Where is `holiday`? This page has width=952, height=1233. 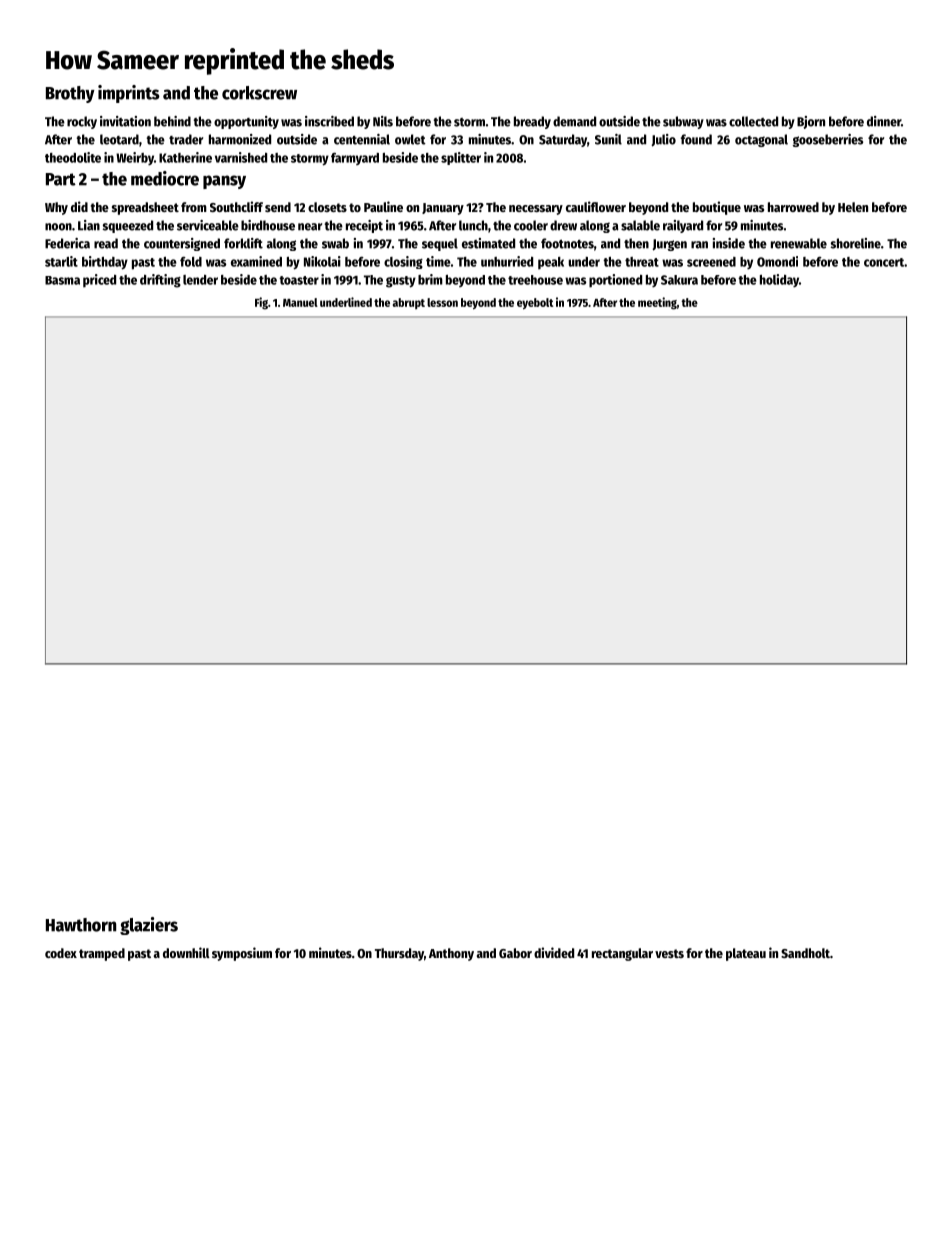
holiday is located at coordinates (779, 280).
